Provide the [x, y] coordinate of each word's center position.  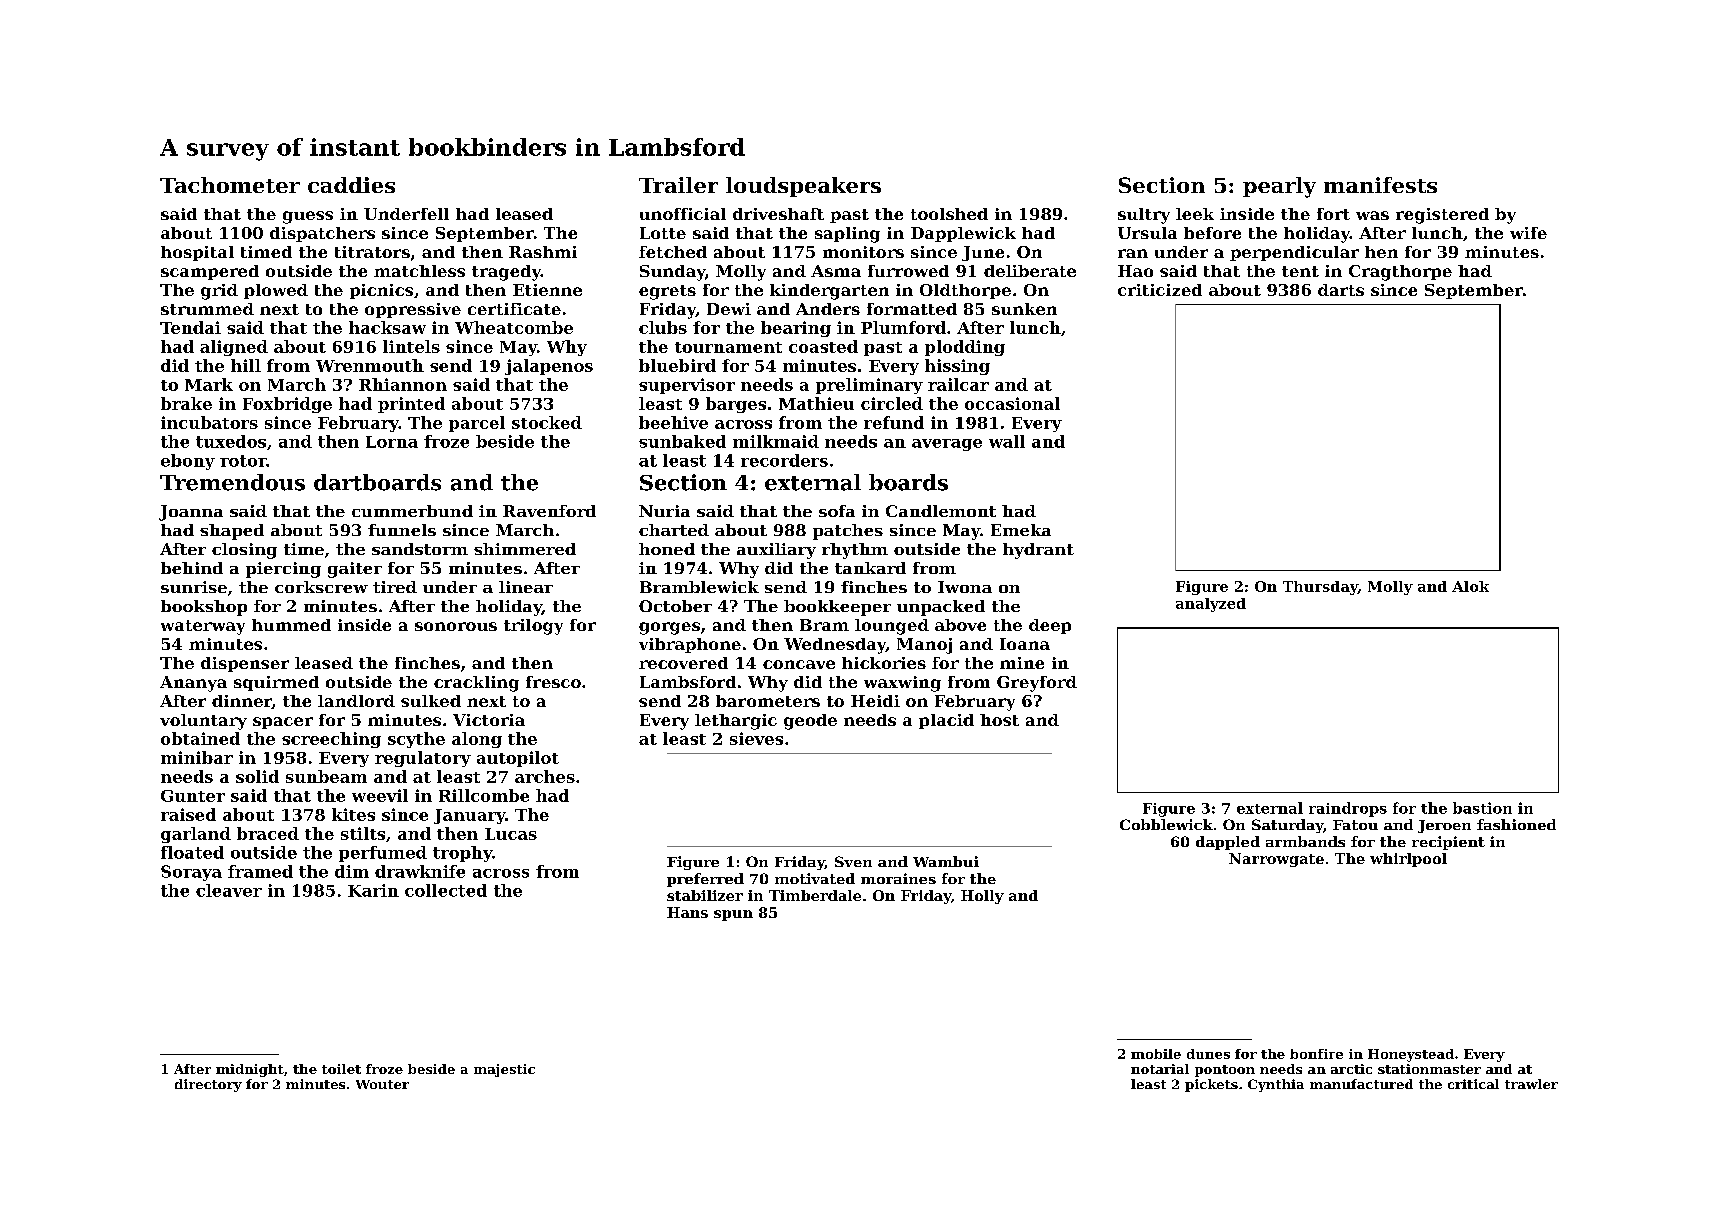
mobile [1156, 1054]
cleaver [229, 890]
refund [894, 422]
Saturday [1287, 826]
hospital [197, 253]
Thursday [1320, 588]
